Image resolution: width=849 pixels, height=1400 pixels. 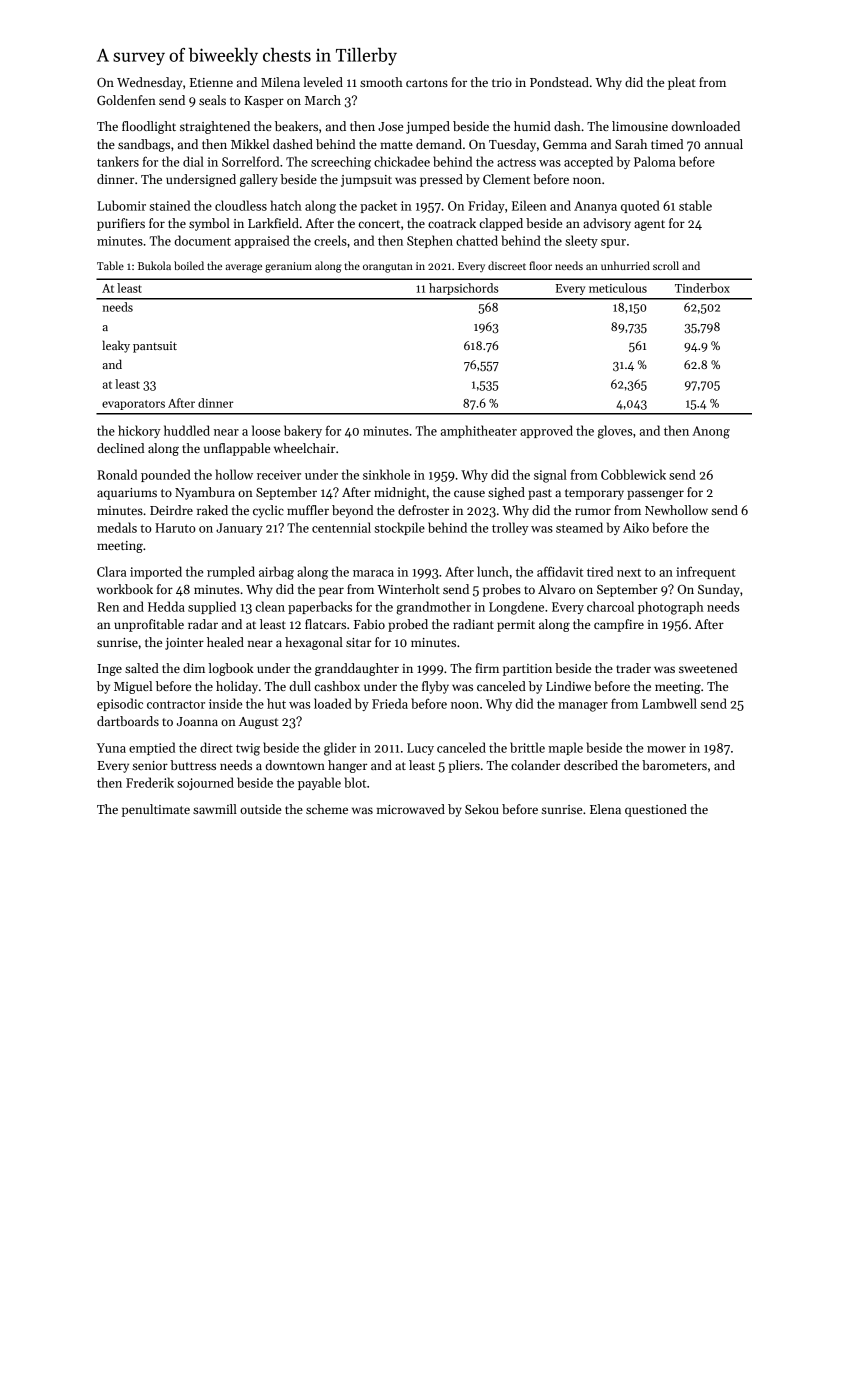 I want to click on Wednesday, so click(x=149, y=83).
